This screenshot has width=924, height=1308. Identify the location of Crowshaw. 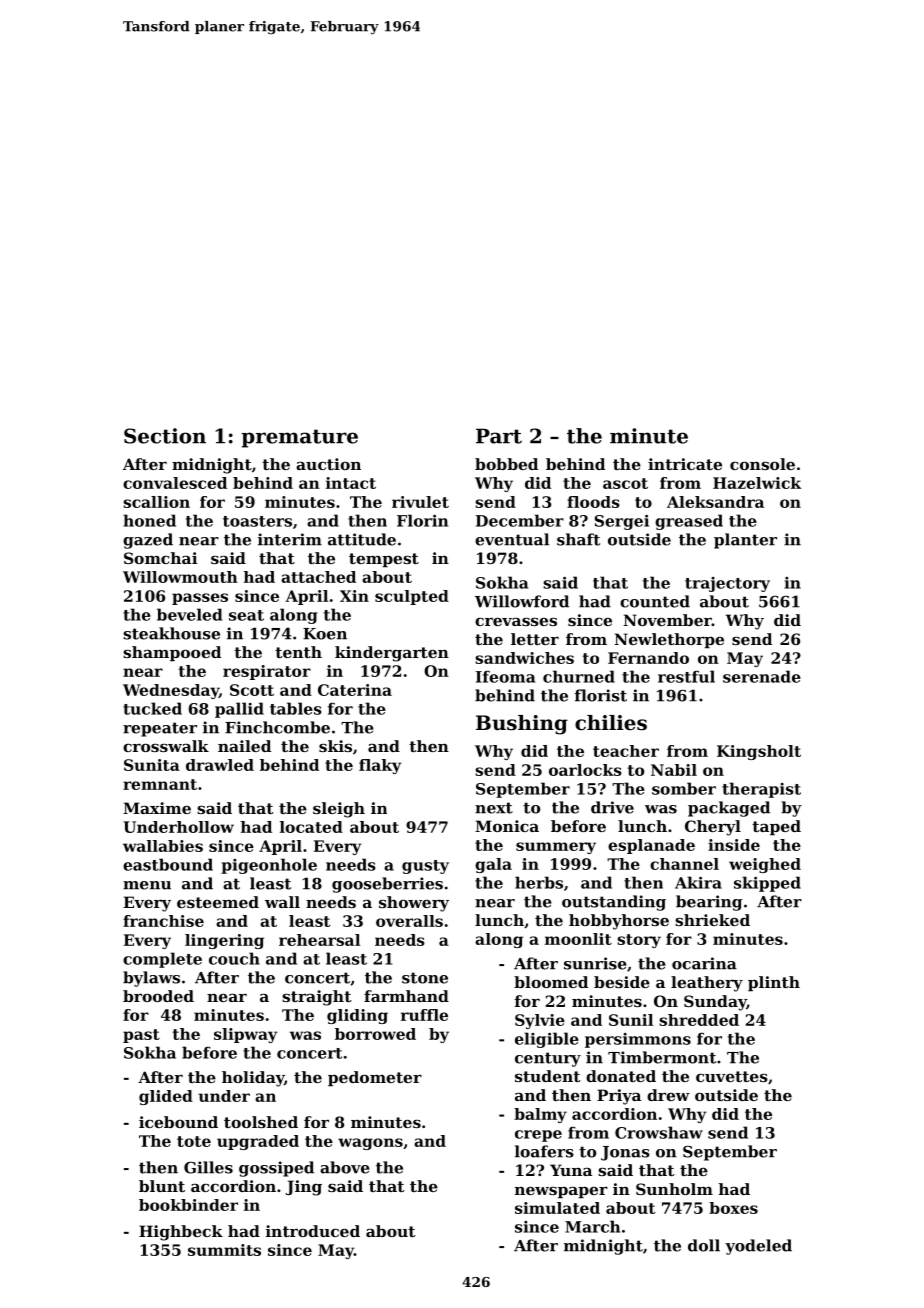
(659, 1132).
